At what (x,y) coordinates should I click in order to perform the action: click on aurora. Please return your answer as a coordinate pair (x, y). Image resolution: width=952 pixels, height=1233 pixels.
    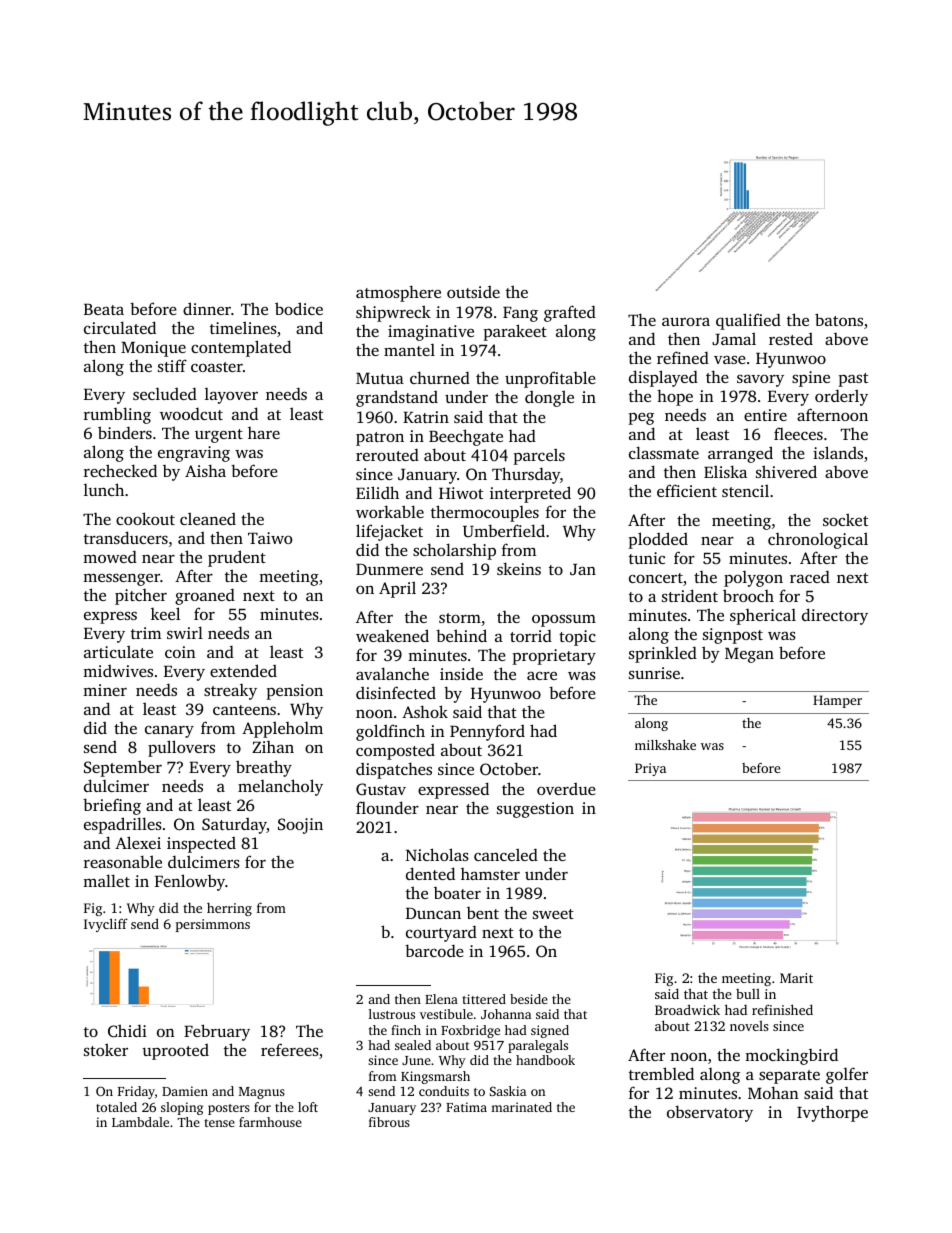
    Looking at the image, I should click on (686, 321).
